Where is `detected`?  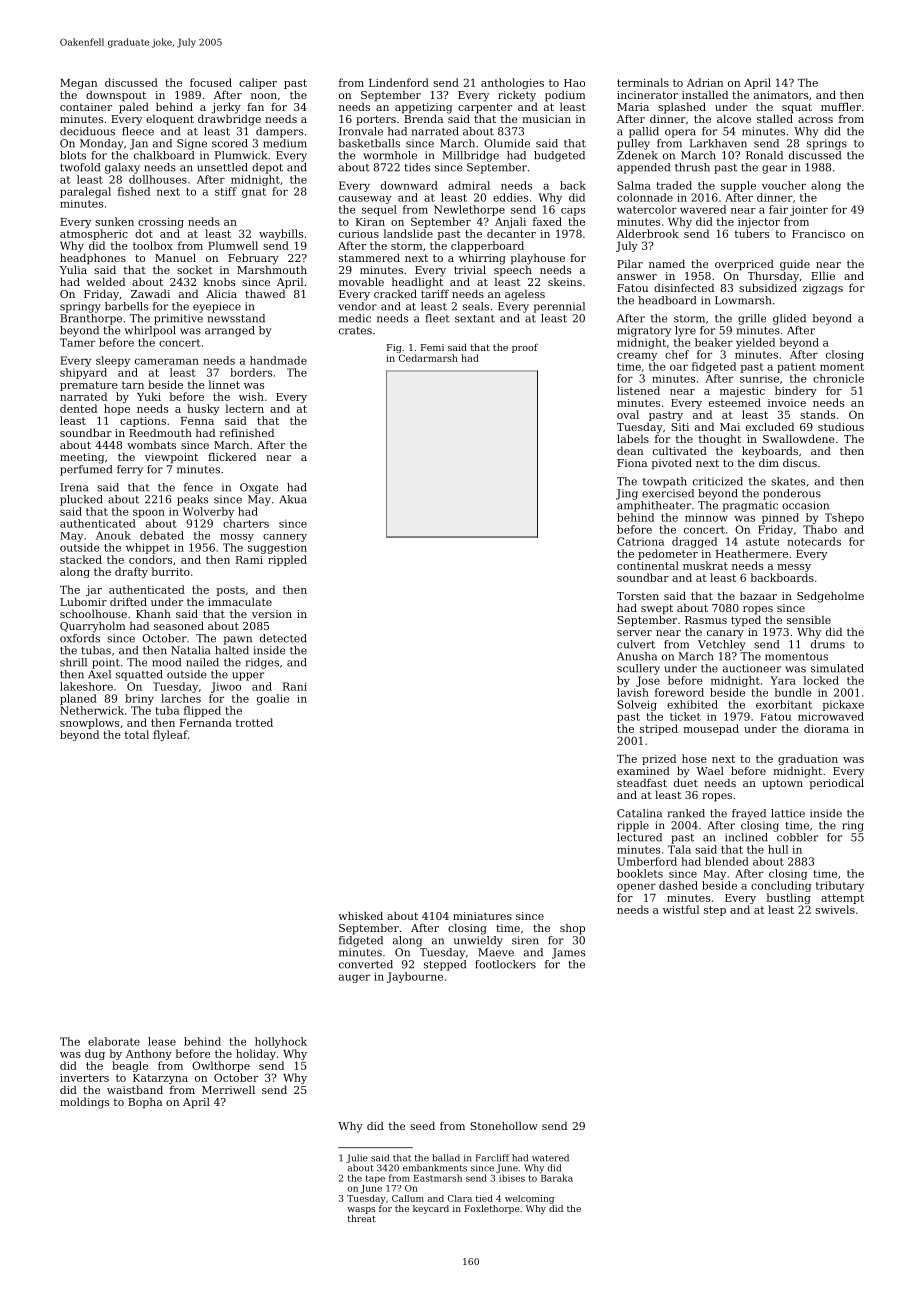
detected is located at coordinates (283, 638).
